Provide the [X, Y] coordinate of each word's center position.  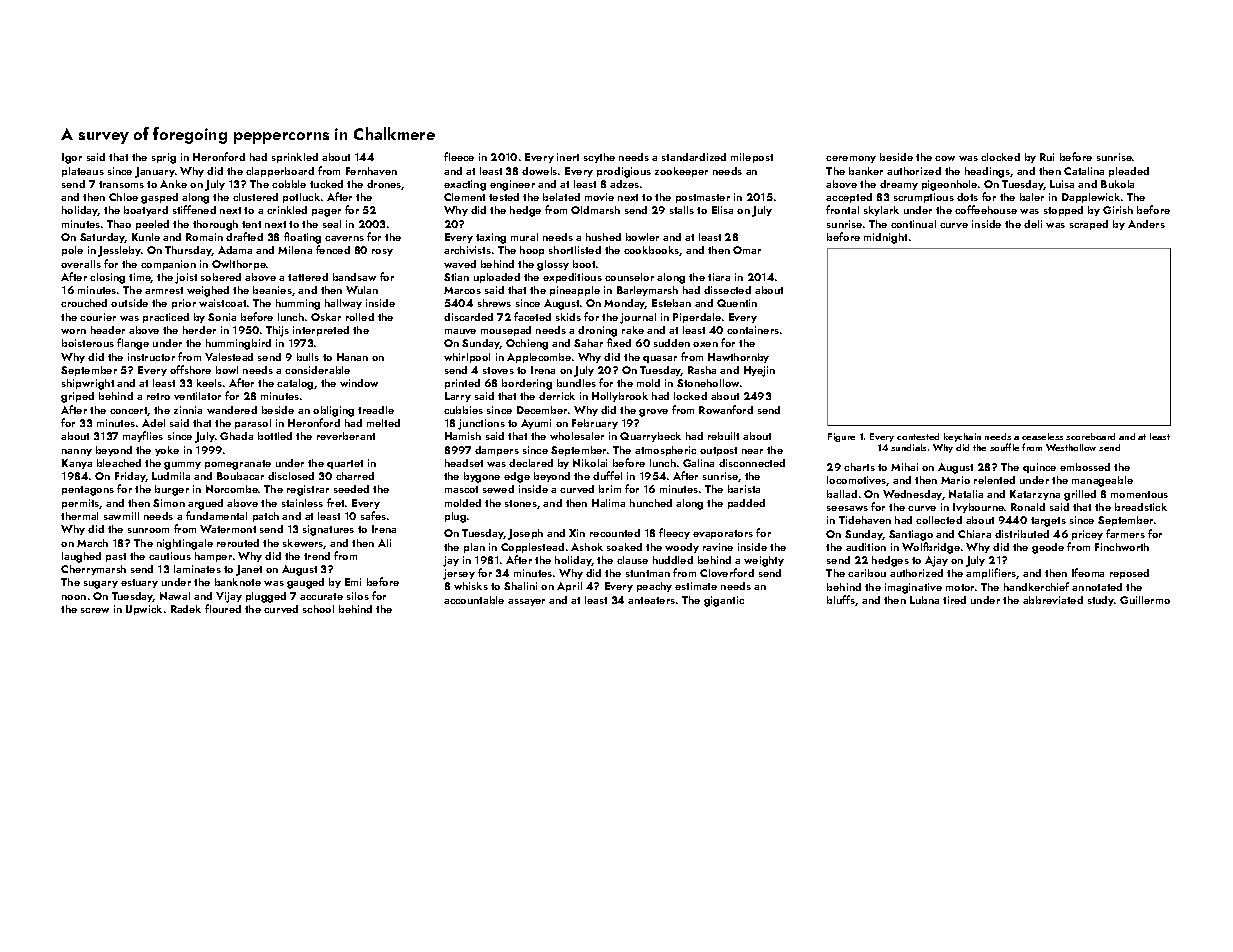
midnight [885, 238]
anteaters [651, 600]
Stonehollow [708, 383]
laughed [81, 557]
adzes [624, 184]
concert [129, 411]
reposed [1129, 574]
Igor [72, 158]
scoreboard [1090, 436]
